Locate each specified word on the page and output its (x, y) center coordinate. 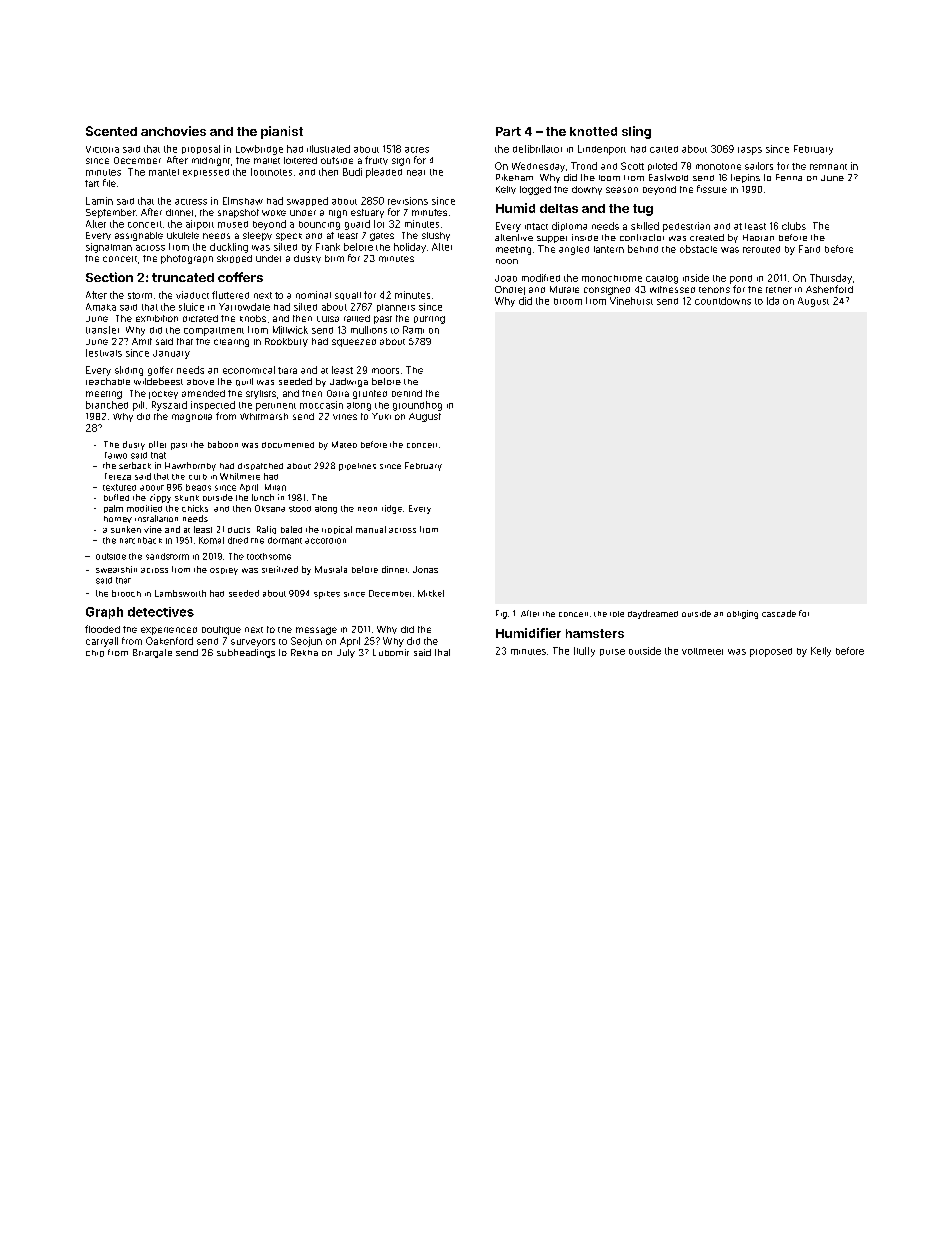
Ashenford (829, 289)
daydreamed (653, 614)
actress (191, 202)
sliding (129, 371)
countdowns (723, 301)
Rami (413, 330)
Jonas (425, 569)
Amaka (101, 307)
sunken (126, 529)
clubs (794, 226)
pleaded (384, 173)
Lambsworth (180, 593)
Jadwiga (349, 382)
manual (371, 529)
